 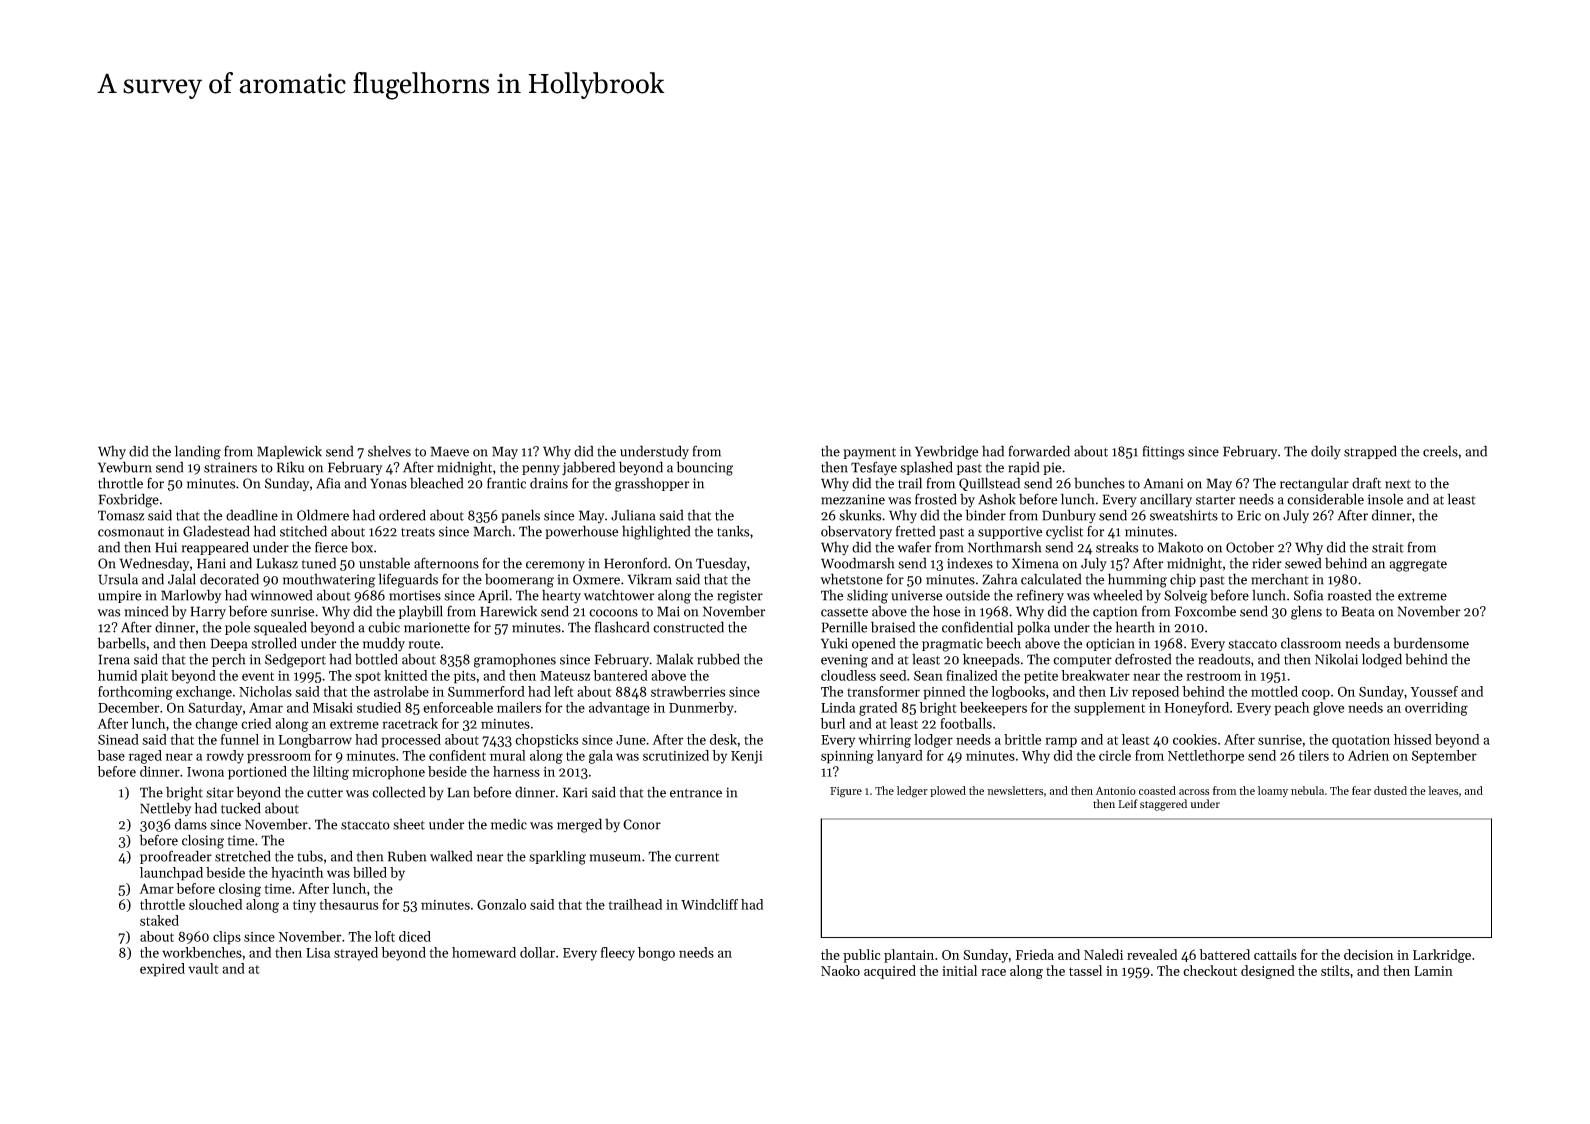 I want to click on spinning, so click(x=847, y=757).
